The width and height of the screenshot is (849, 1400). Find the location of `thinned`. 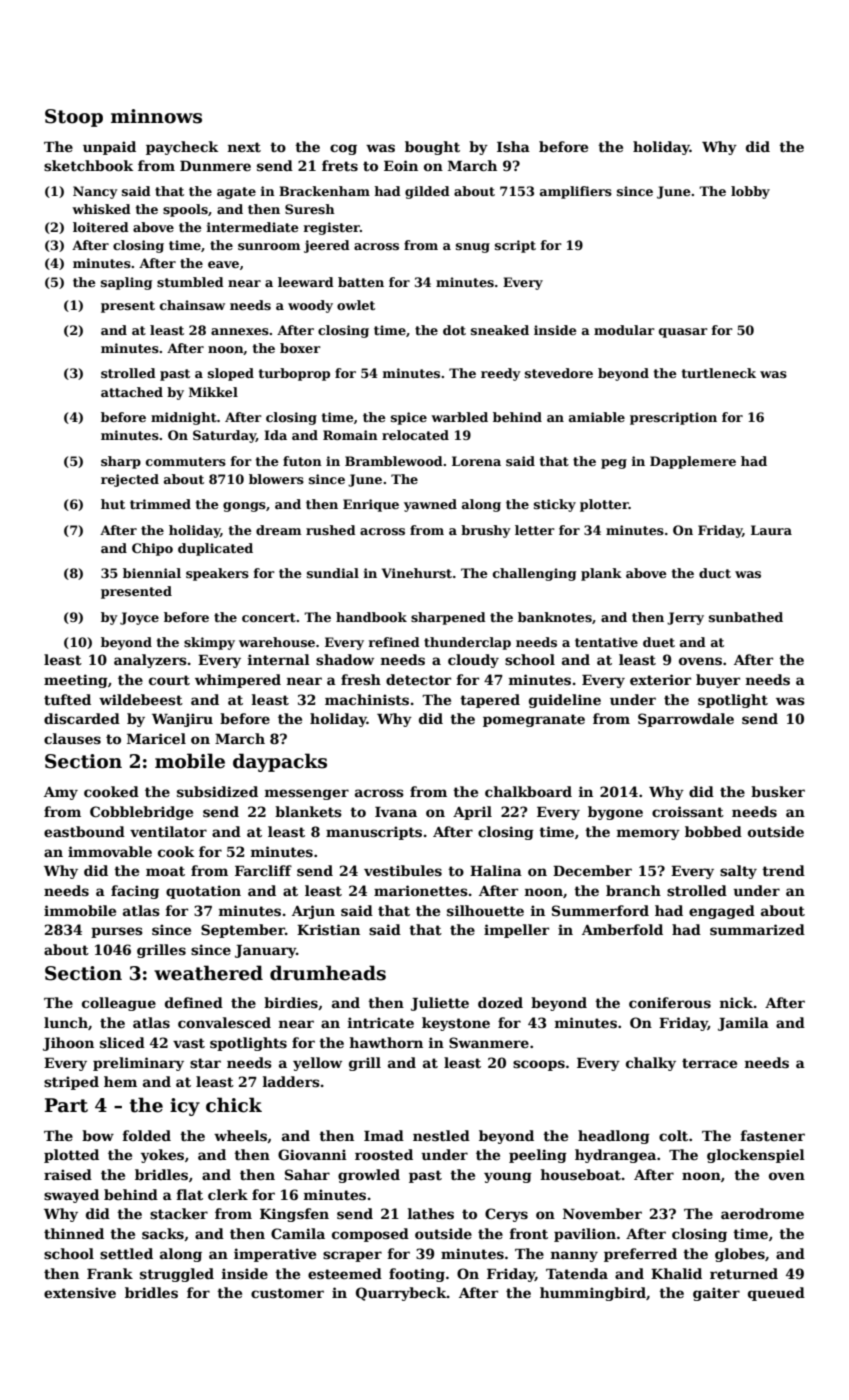

thinned is located at coordinates (74, 1233).
